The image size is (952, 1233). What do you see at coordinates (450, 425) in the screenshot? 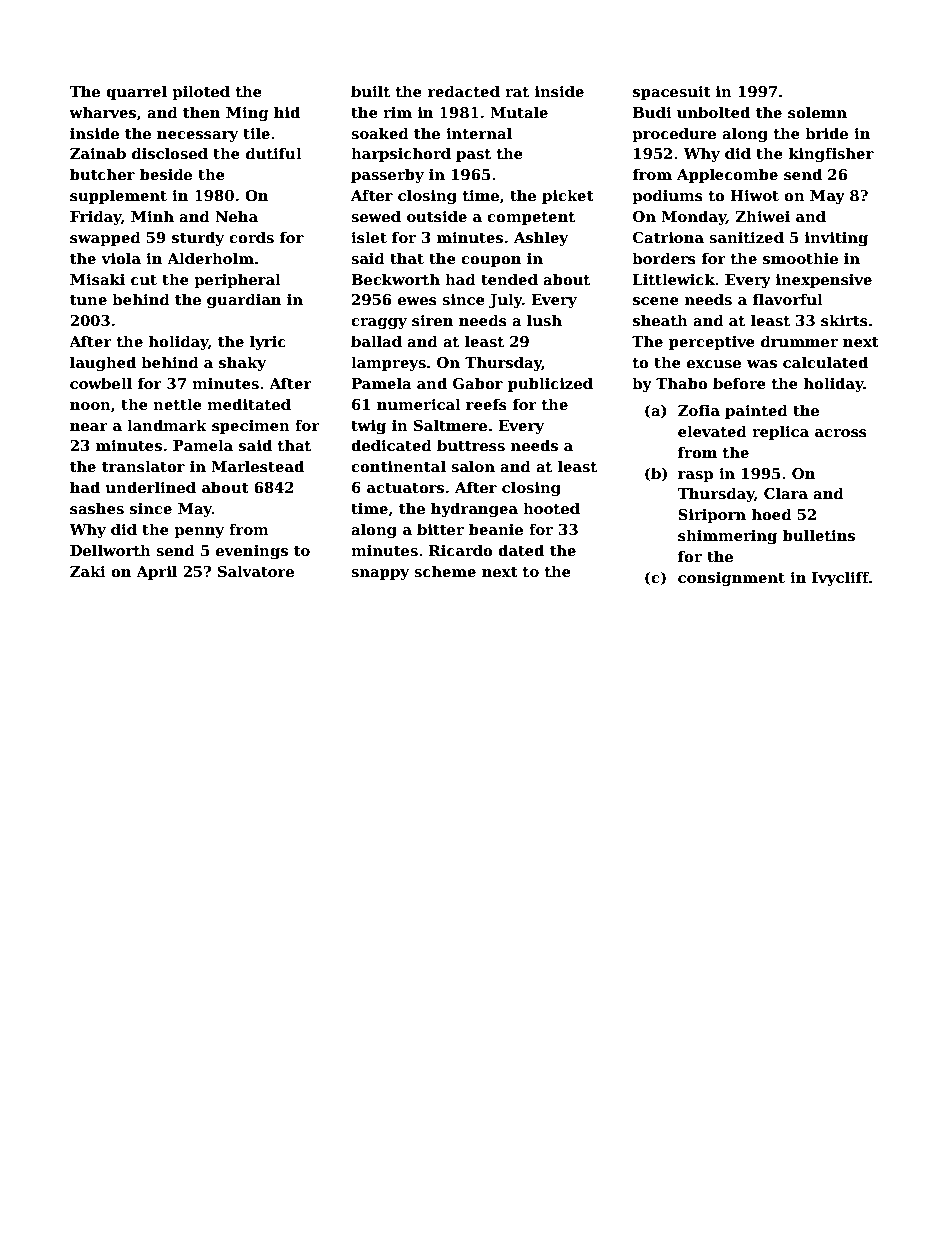
I see `Saltmere` at bounding box center [450, 425].
